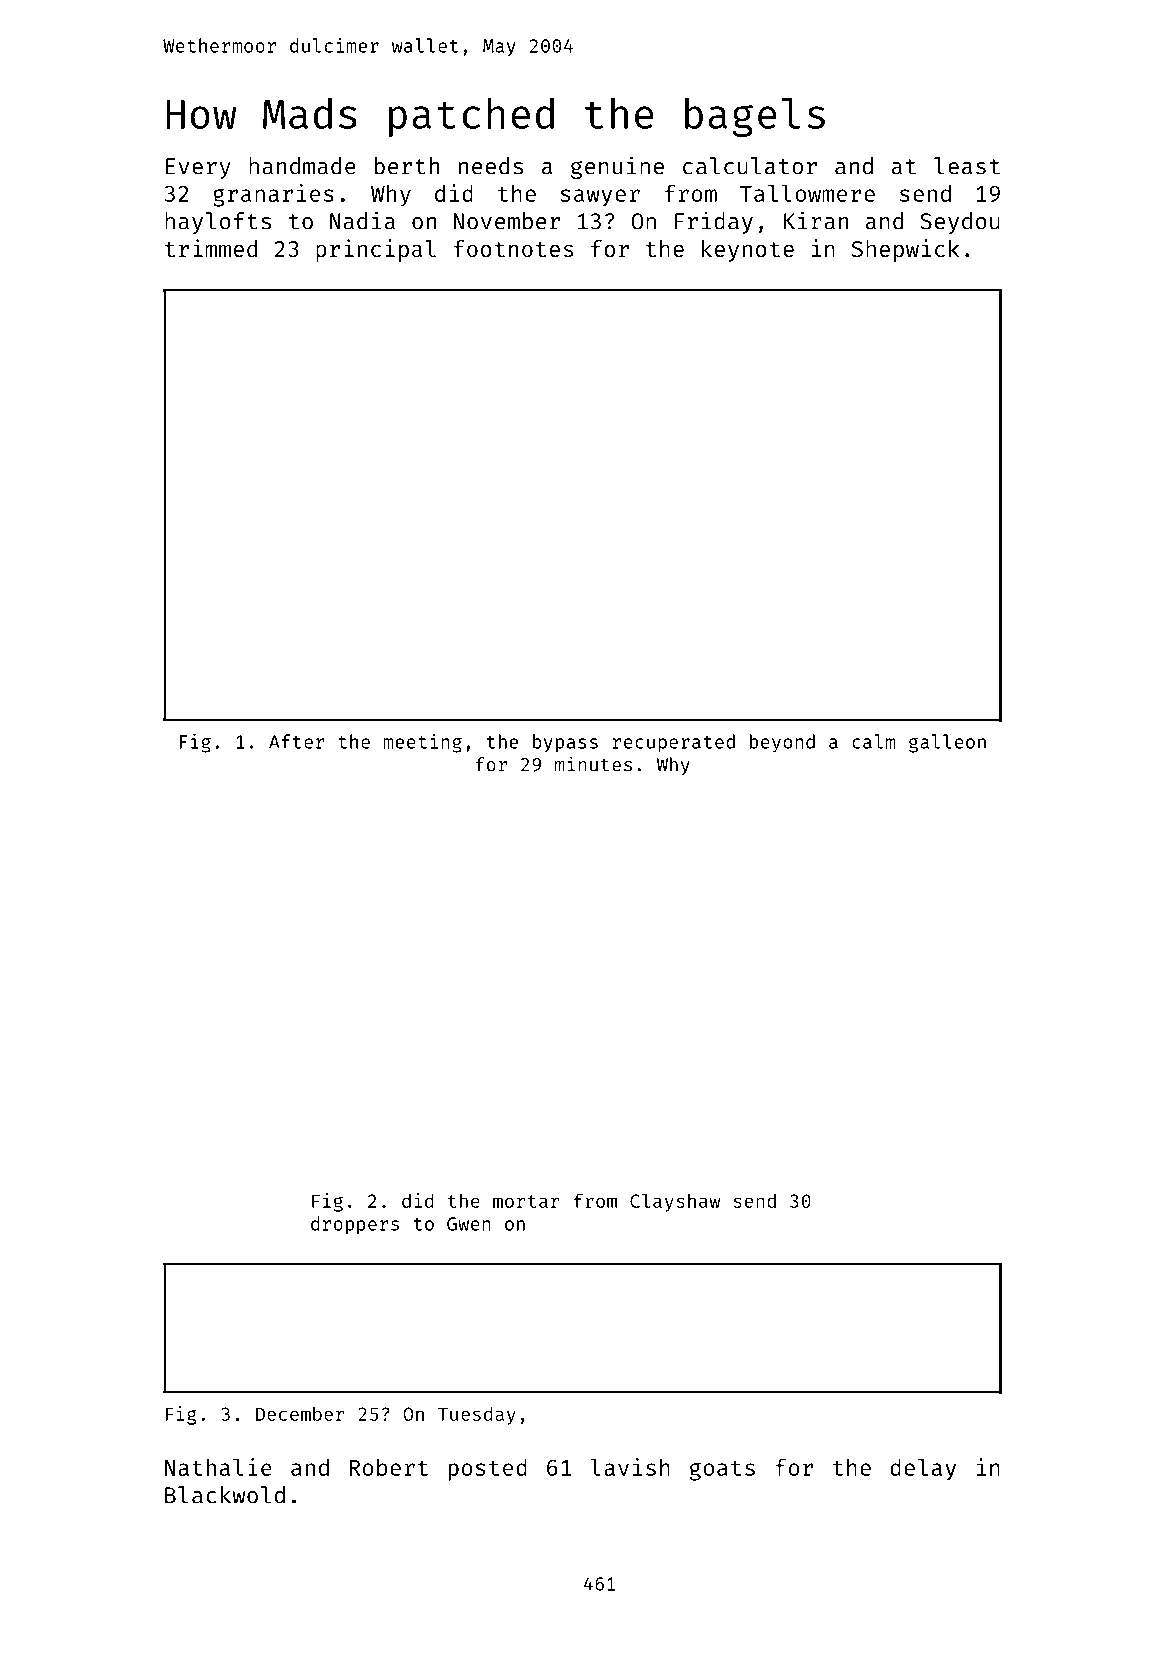 This screenshot has height=1654, width=1165. I want to click on lavish, so click(630, 1467).
